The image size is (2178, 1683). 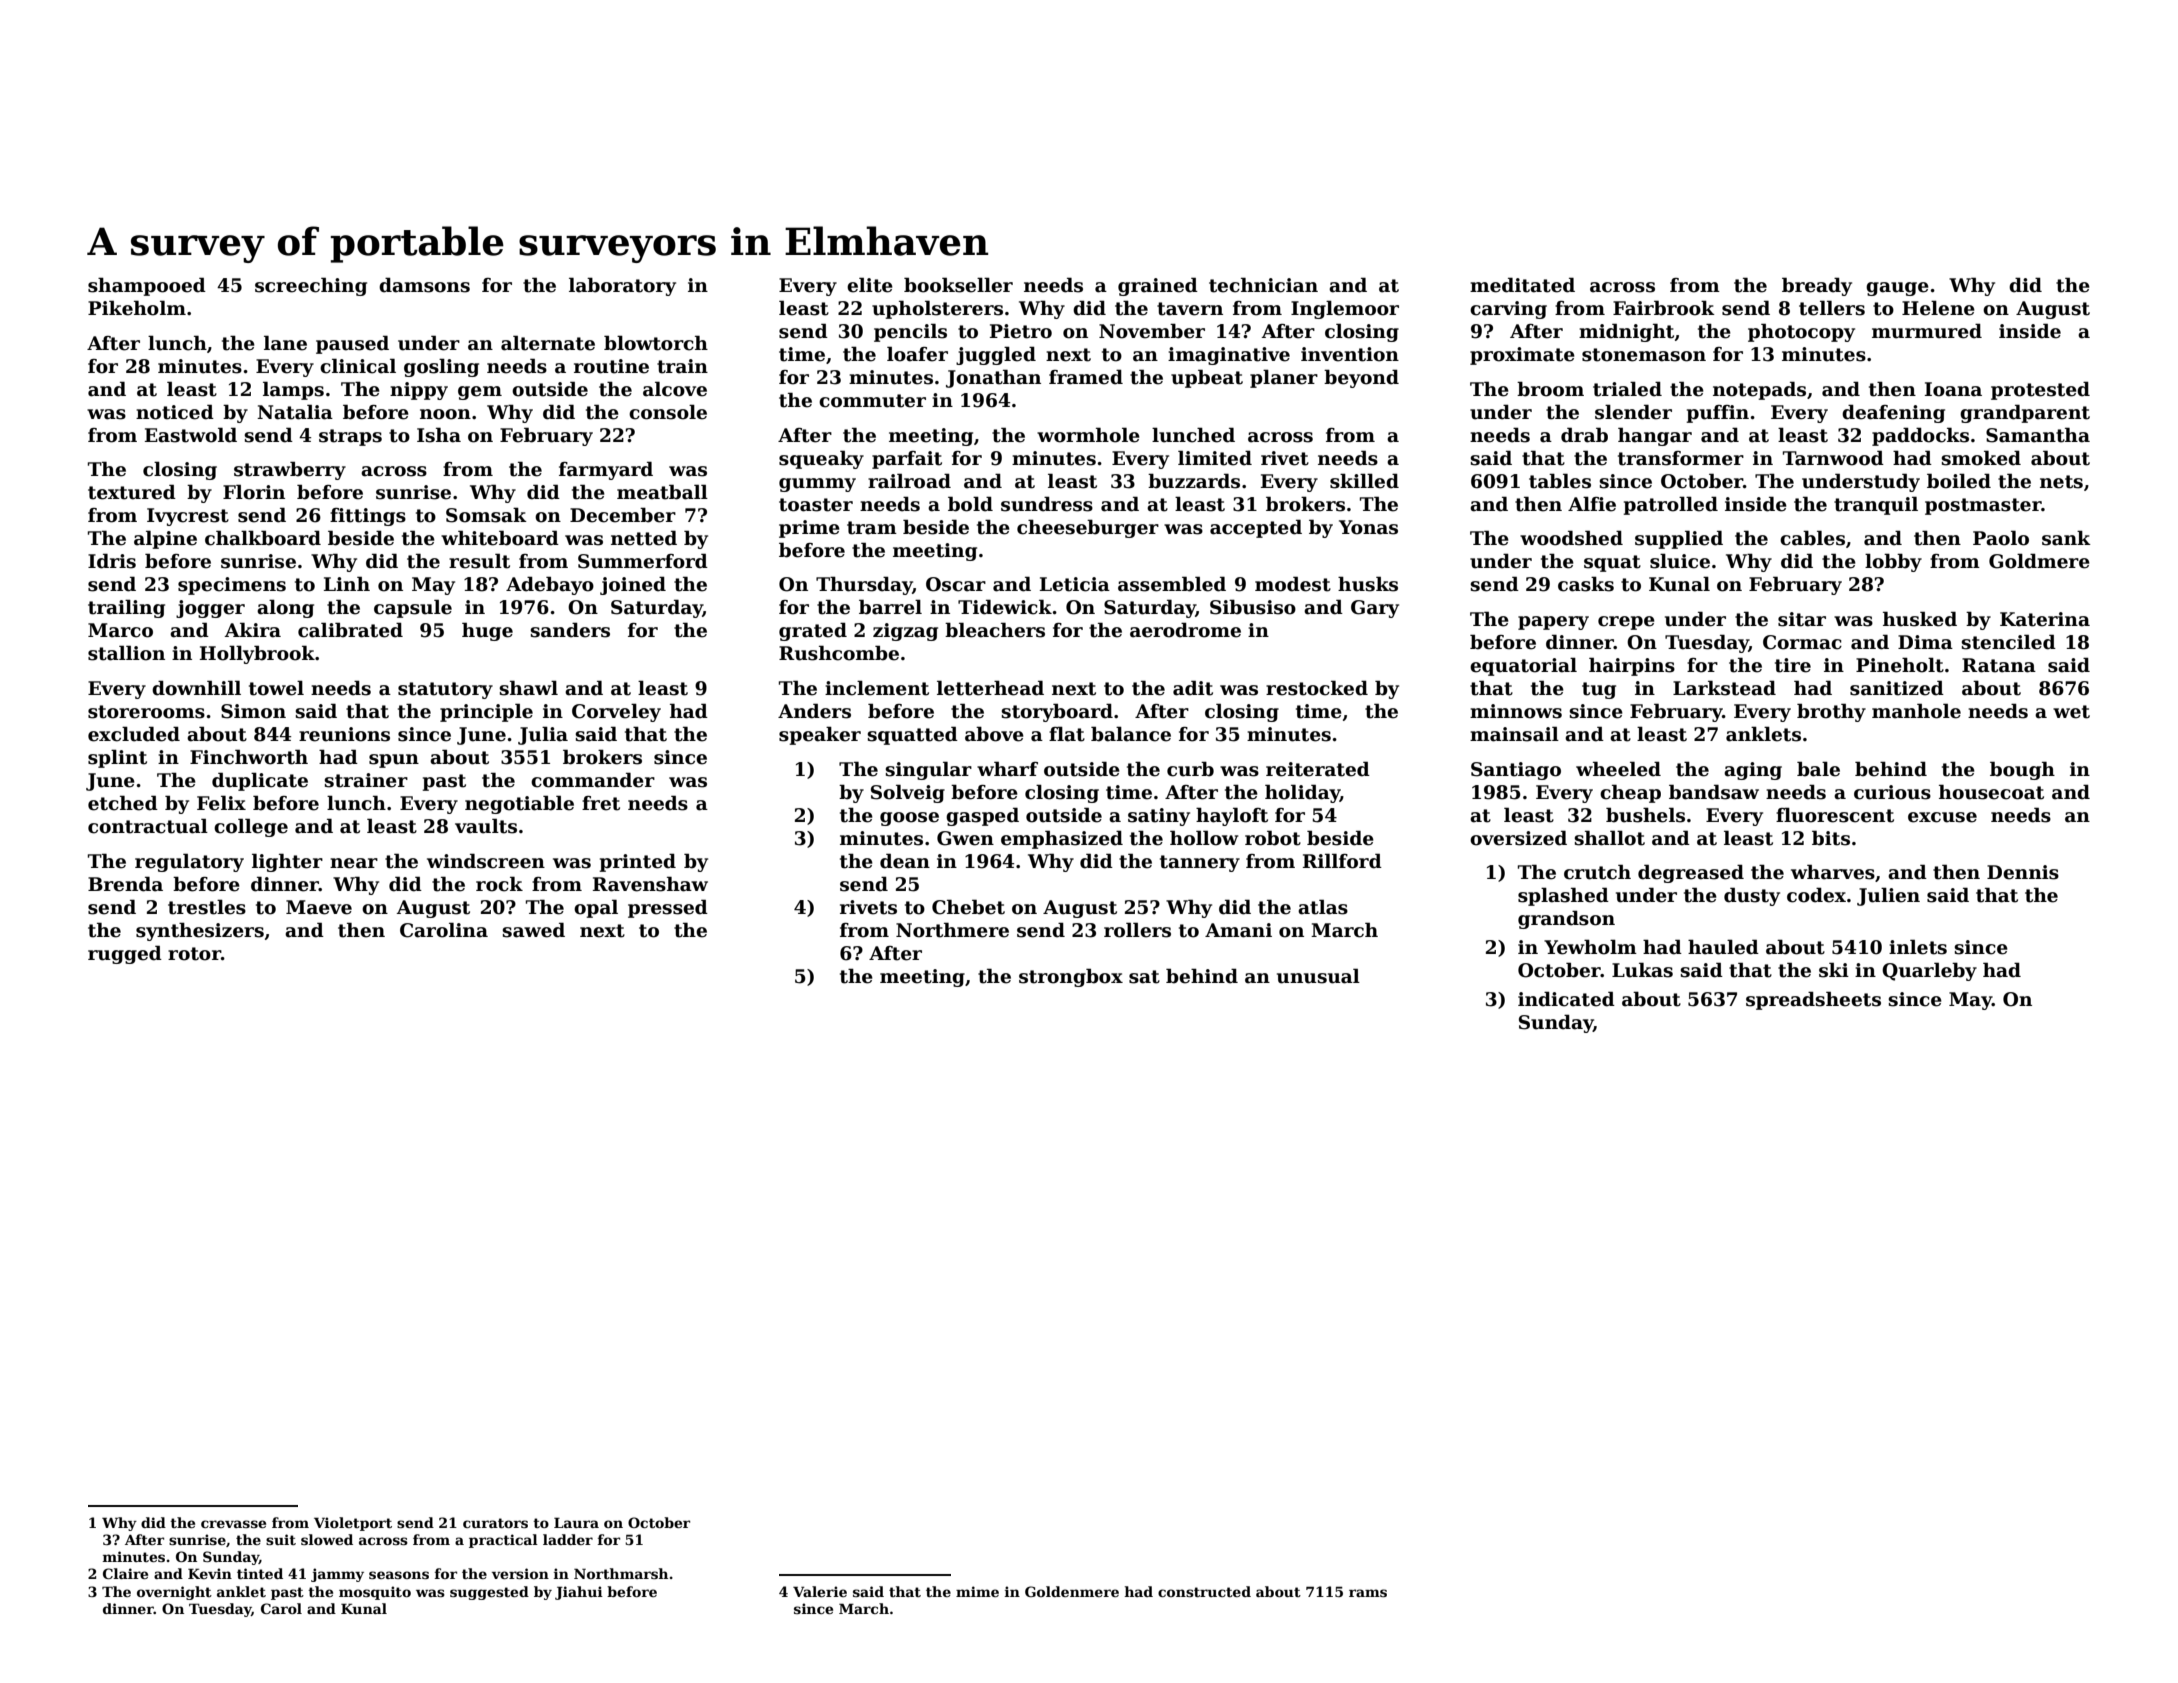 I want to click on Claire, so click(x=125, y=1573).
